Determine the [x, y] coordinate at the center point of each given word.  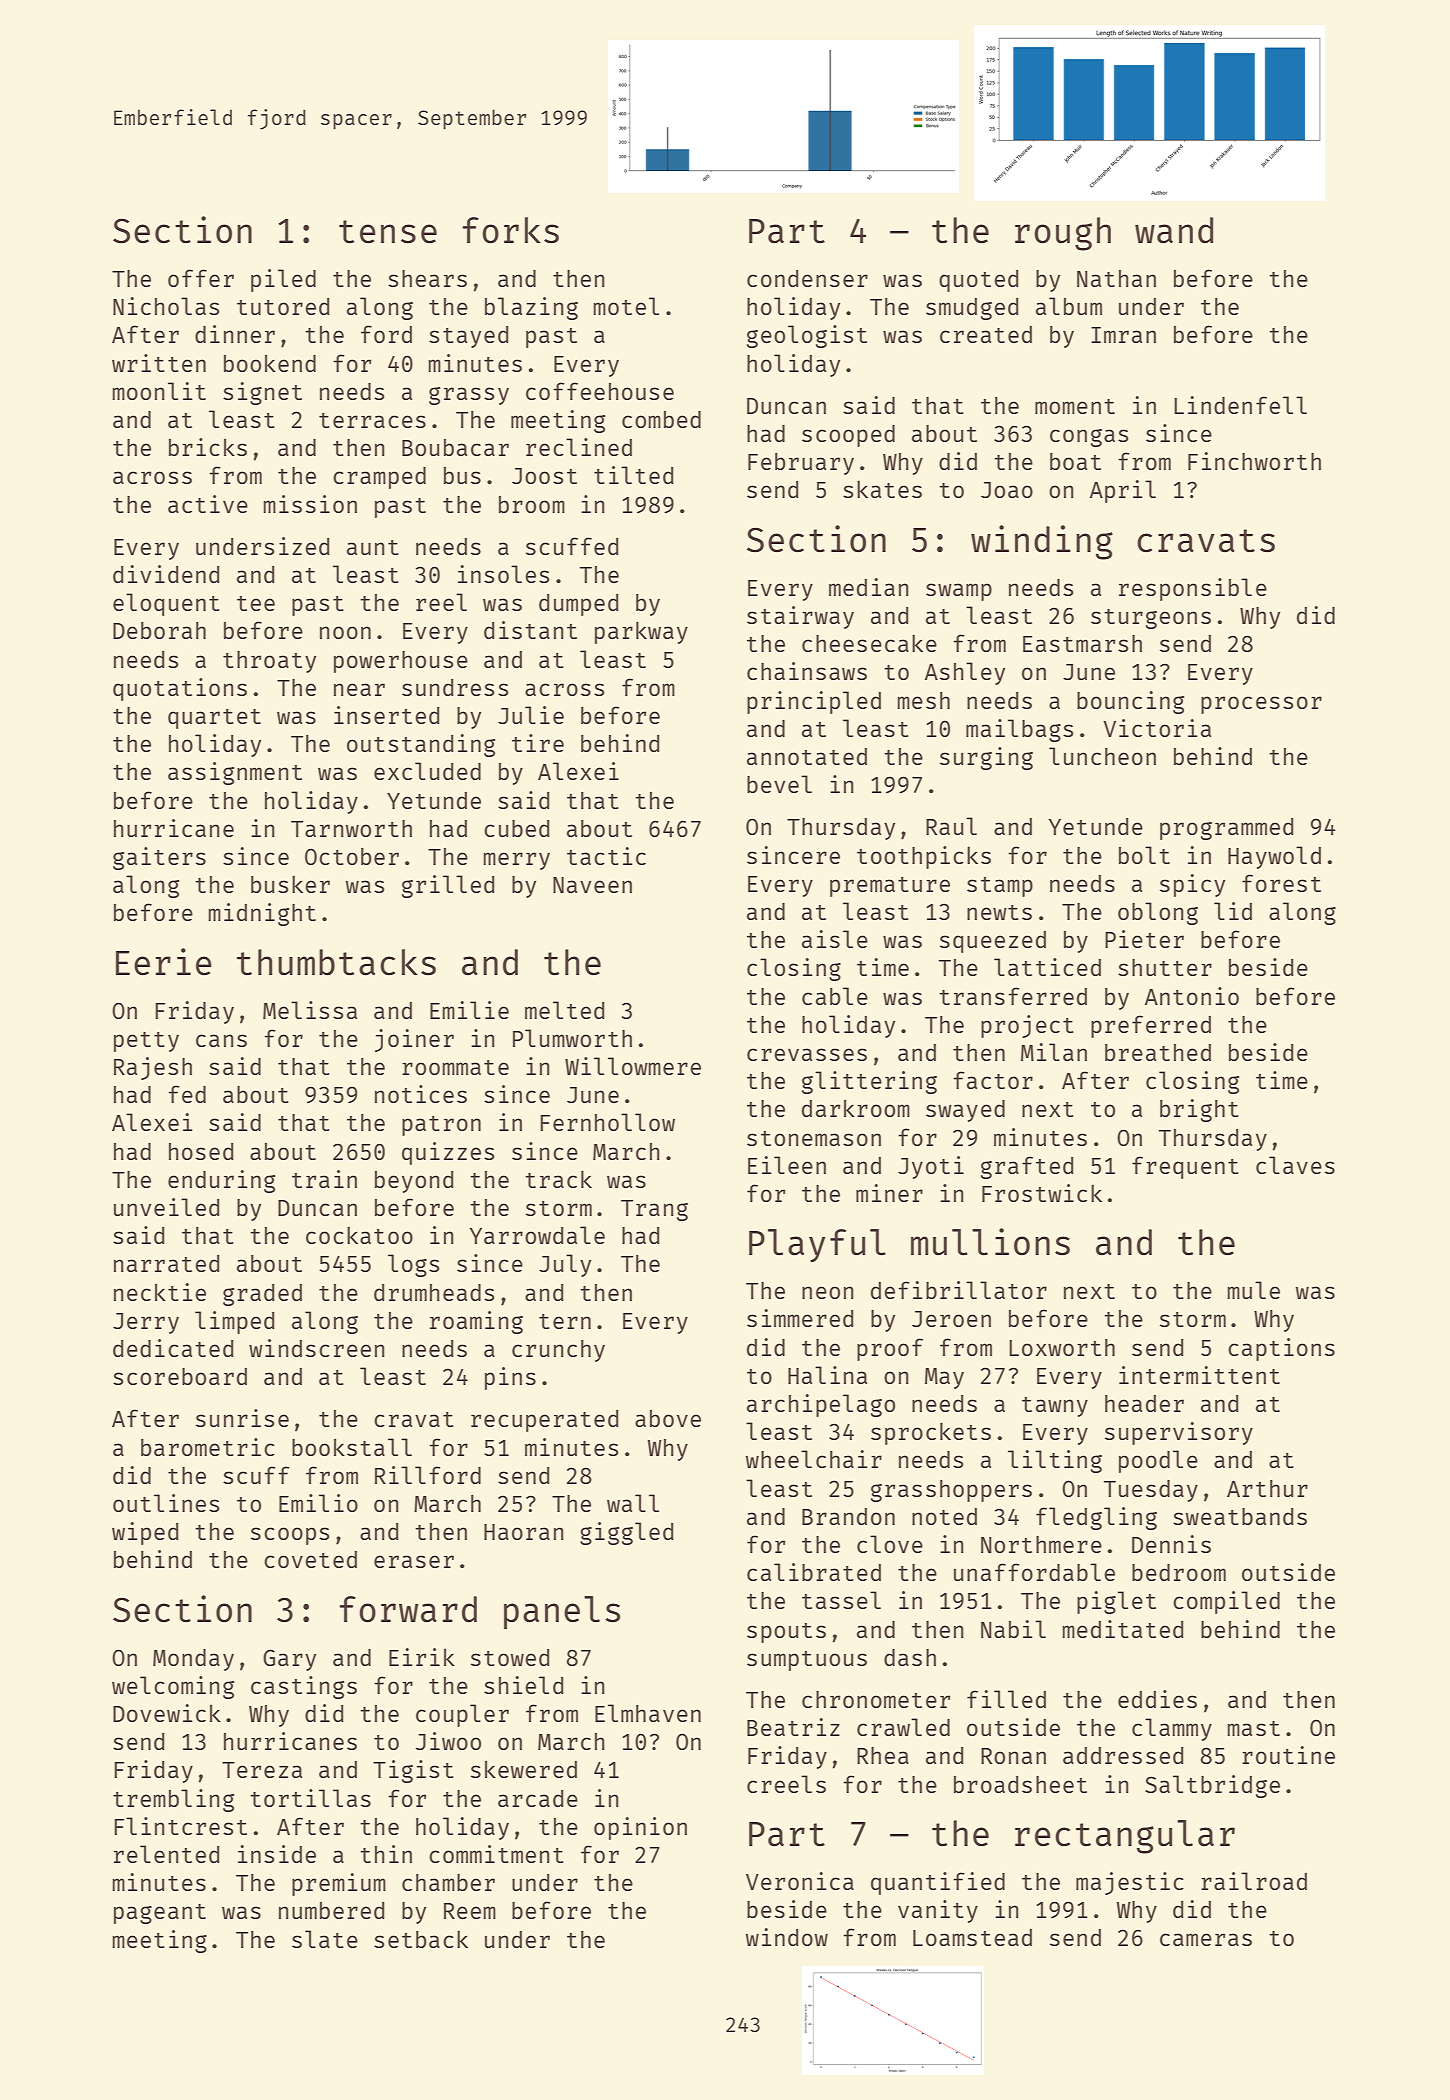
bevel [779, 784]
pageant [160, 1914]
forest [1281, 883]
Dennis [1171, 1544]
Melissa [310, 1010]
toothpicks [924, 857]
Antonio [1192, 996]
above [668, 1418]
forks [511, 230]
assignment [235, 773]
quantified [938, 1883]
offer [201, 278]
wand [1174, 230]
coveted [310, 1559]
